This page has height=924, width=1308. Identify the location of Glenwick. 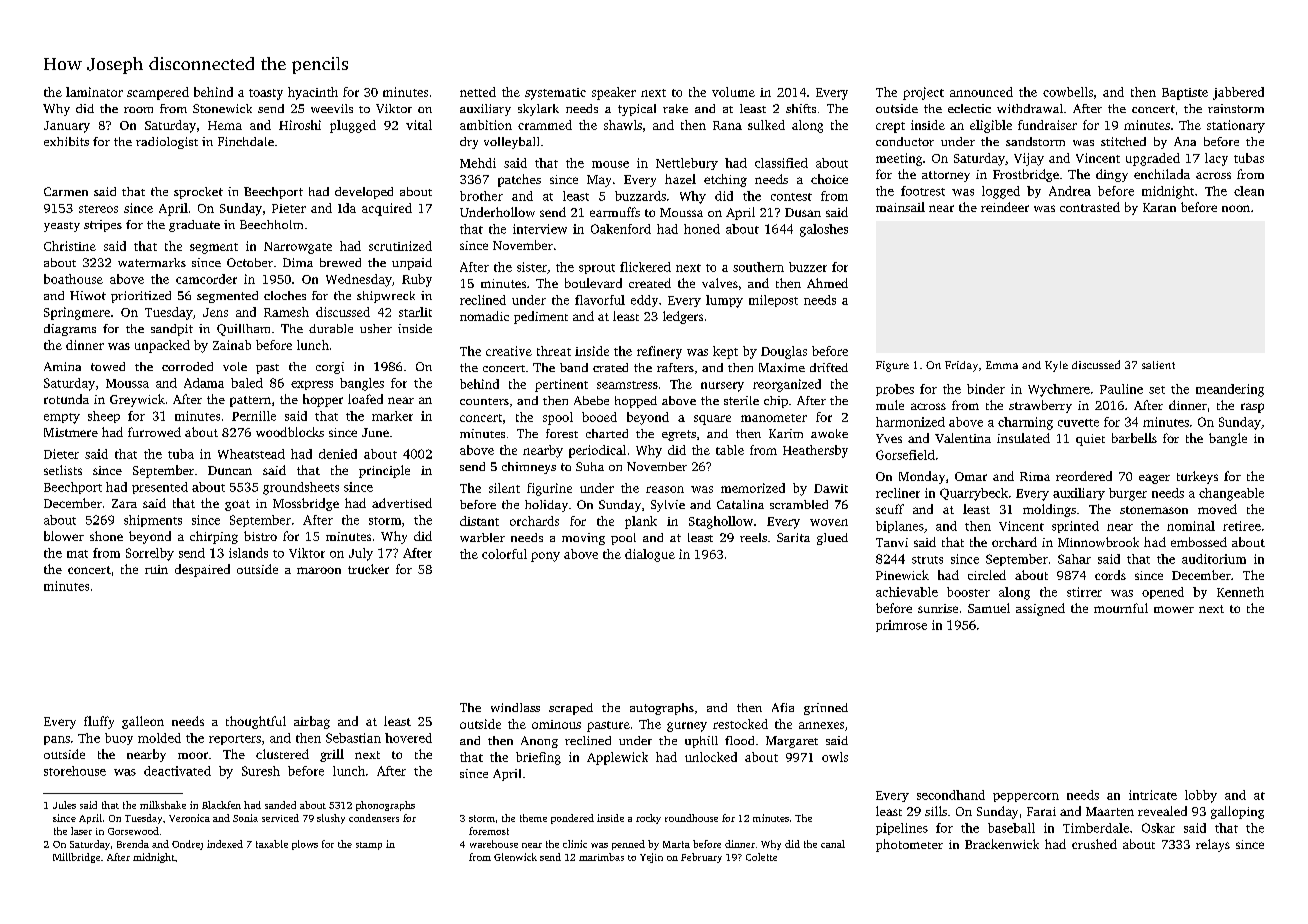
(515, 857).
